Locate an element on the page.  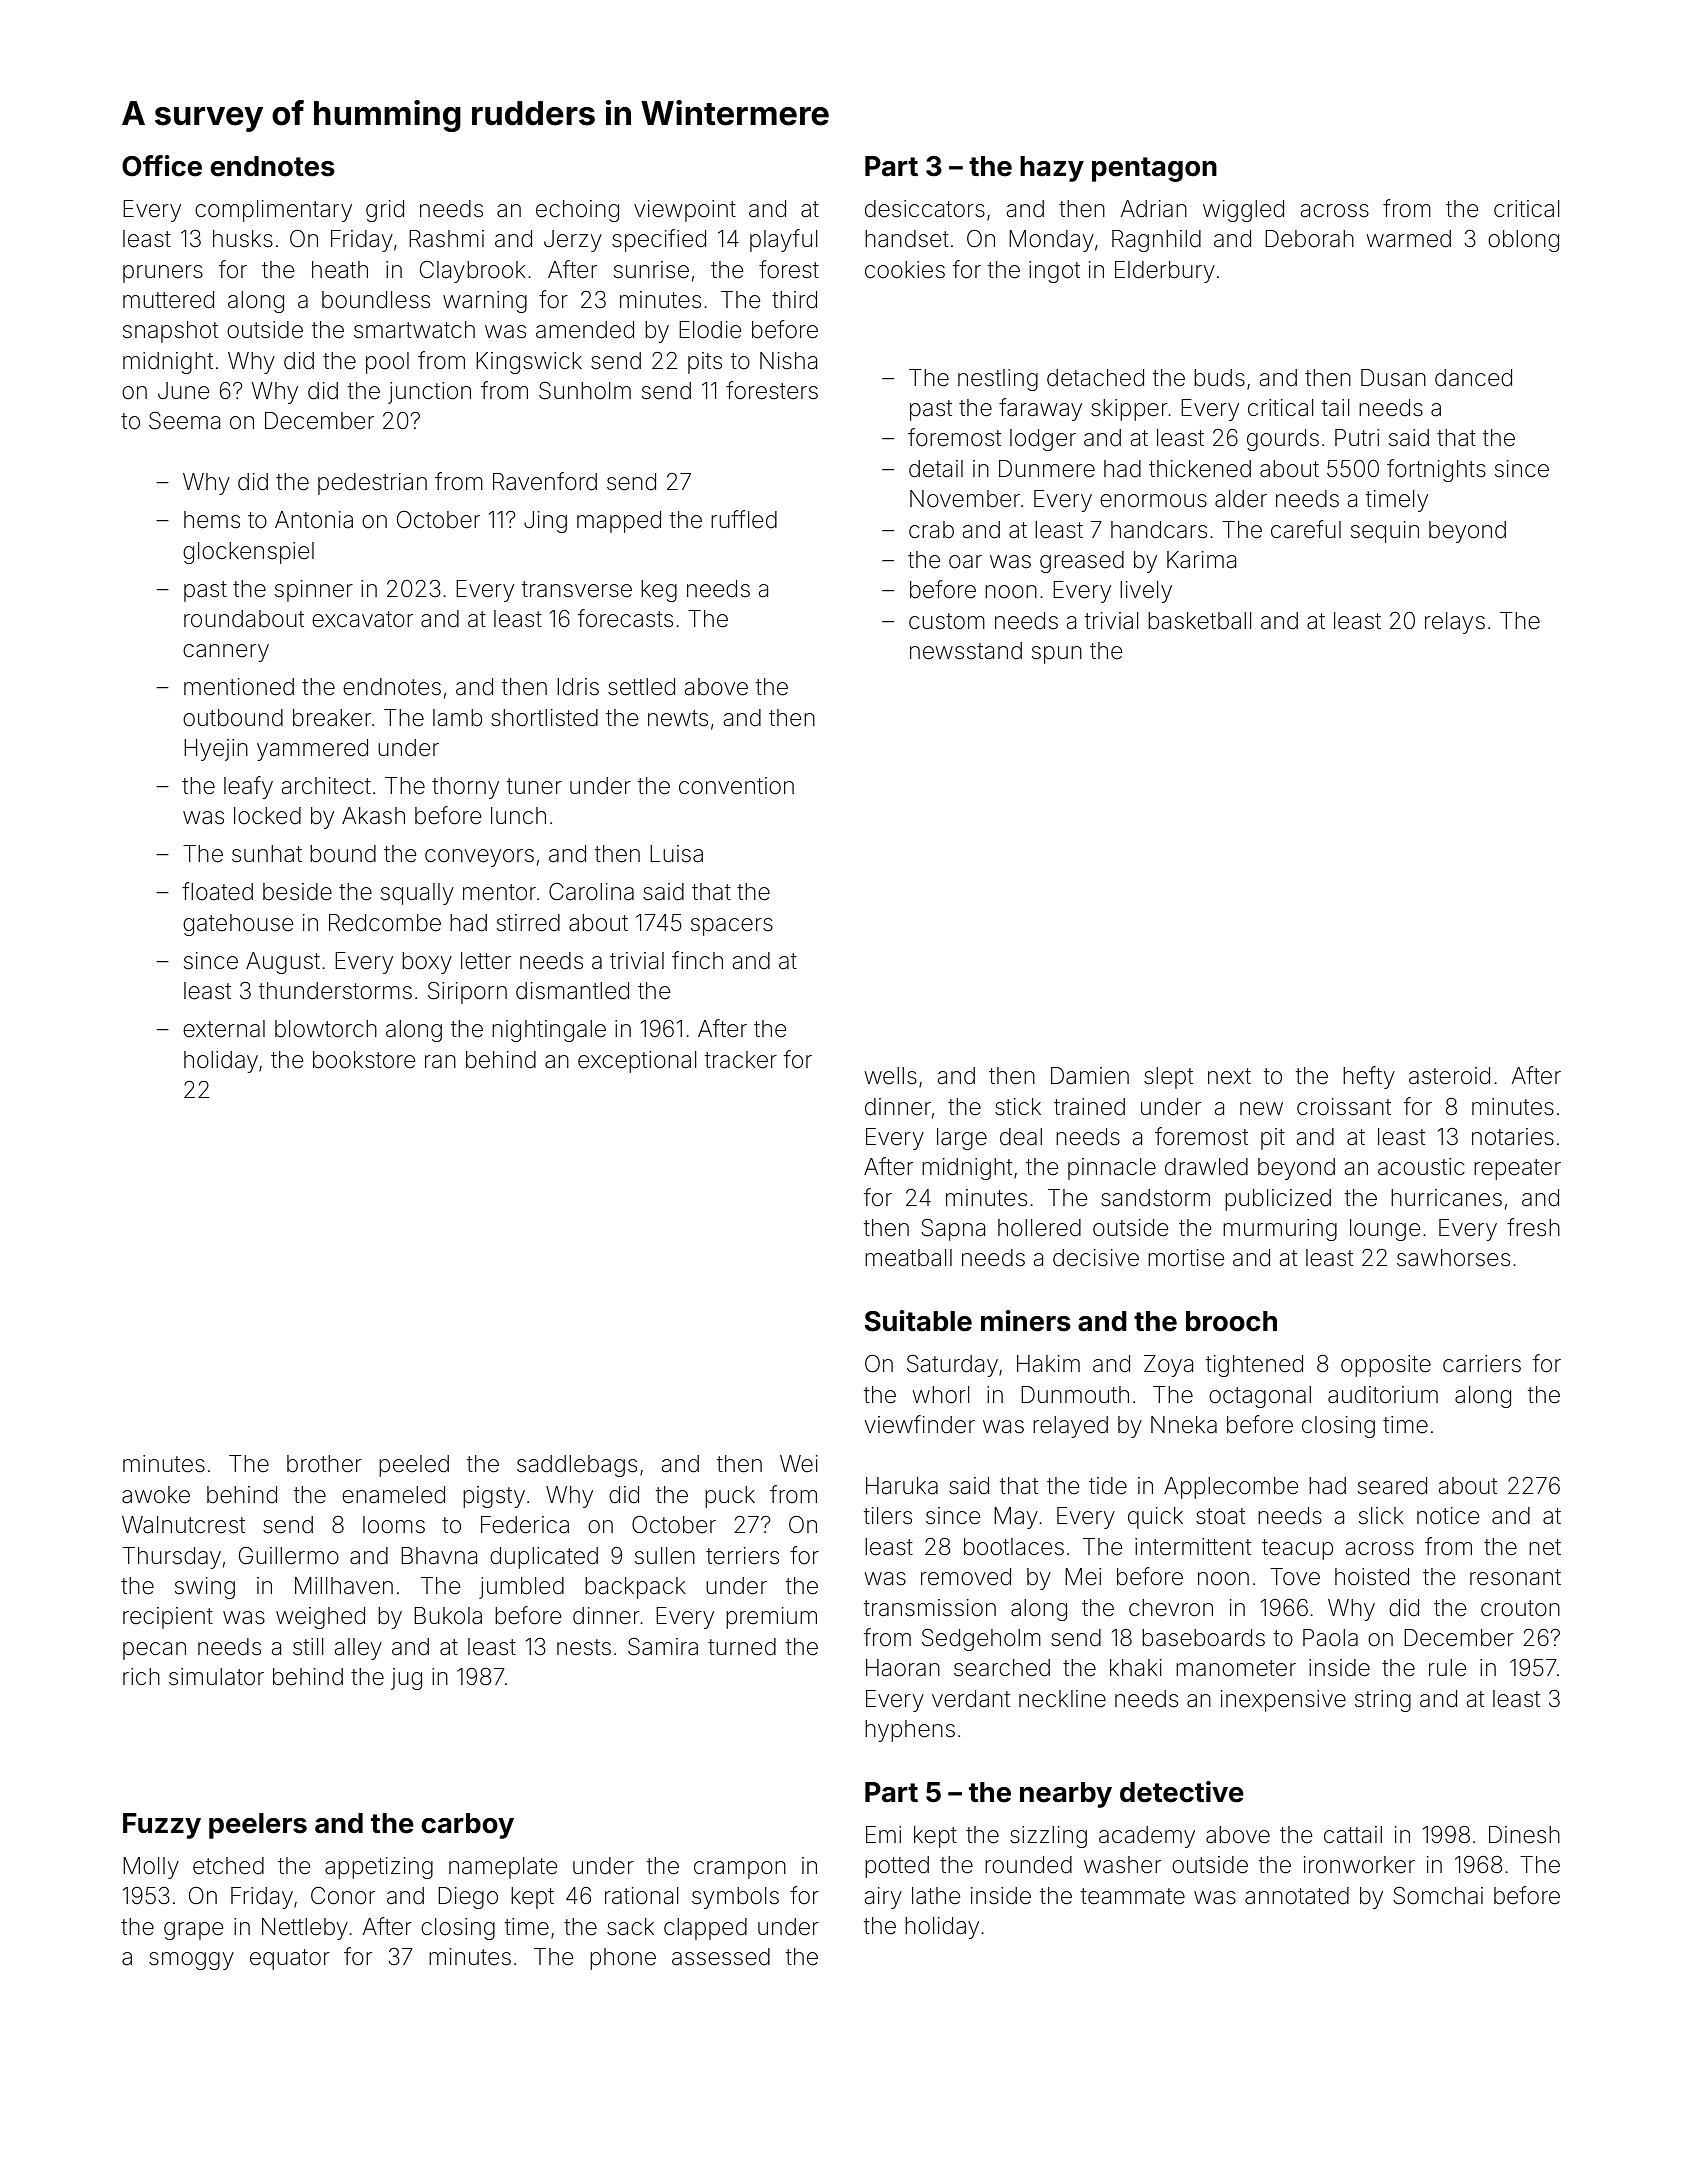
floated is located at coordinates (217, 891).
